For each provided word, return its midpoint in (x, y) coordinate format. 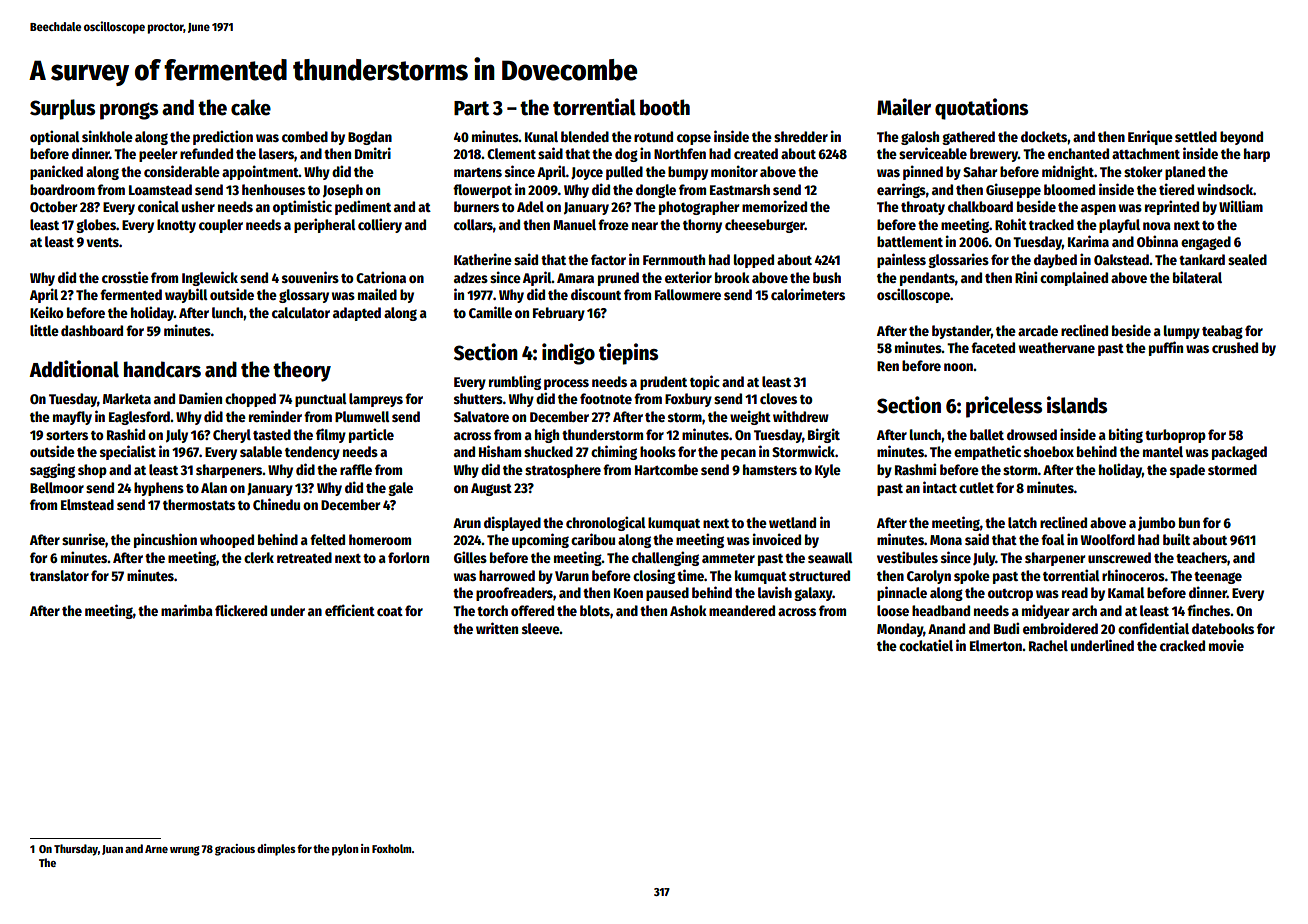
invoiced (777, 539)
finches (1208, 610)
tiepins (628, 354)
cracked (1182, 645)
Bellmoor (57, 487)
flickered (241, 610)
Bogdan (370, 138)
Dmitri (373, 153)
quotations (981, 109)
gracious (235, 850)
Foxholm (392, 848)
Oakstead (1121, 259)
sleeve (541, 628)
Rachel (1048, 645)
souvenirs (310, 277)
